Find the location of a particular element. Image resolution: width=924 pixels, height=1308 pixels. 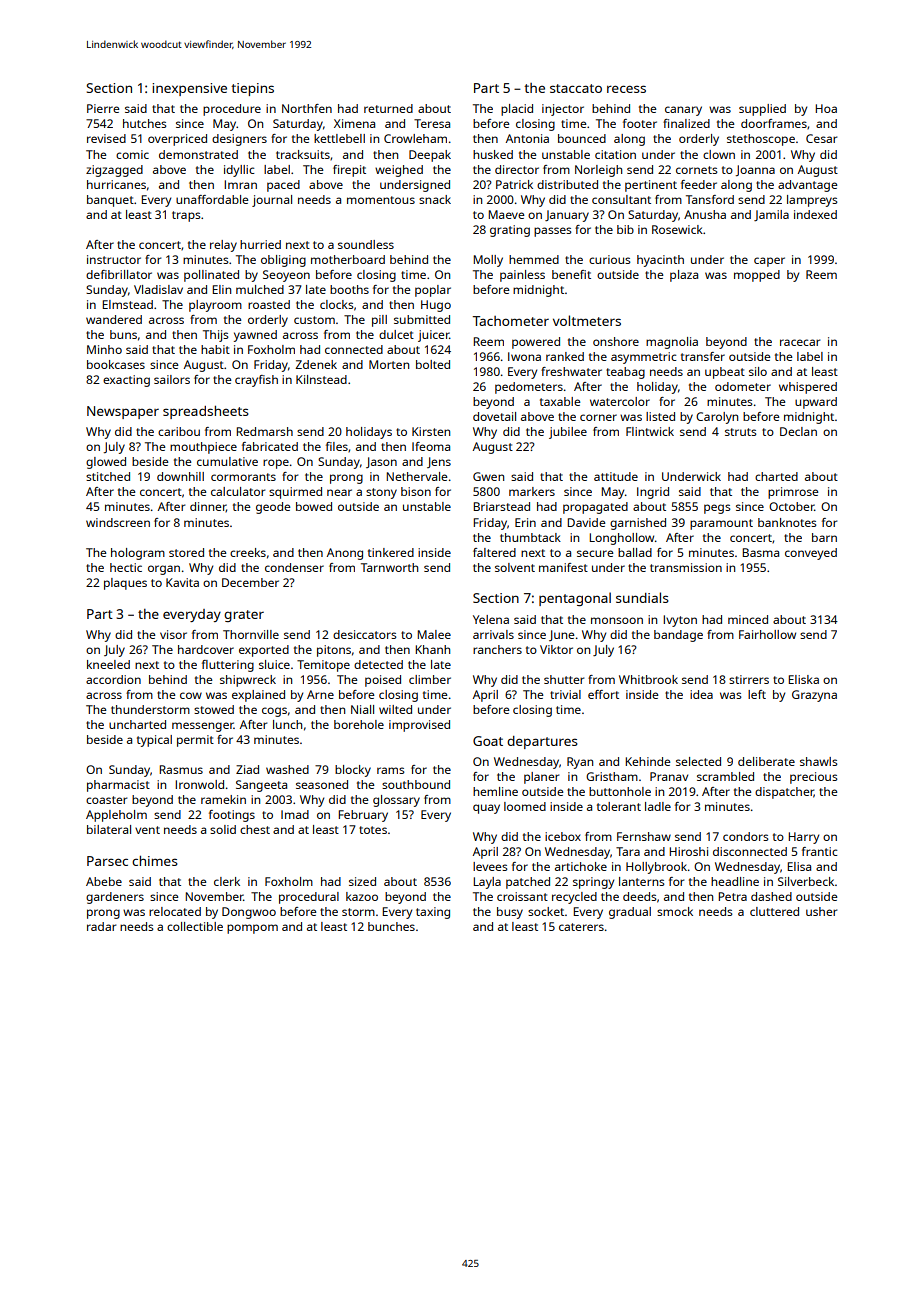

thumbtack is located at coordinates (530, 537).
